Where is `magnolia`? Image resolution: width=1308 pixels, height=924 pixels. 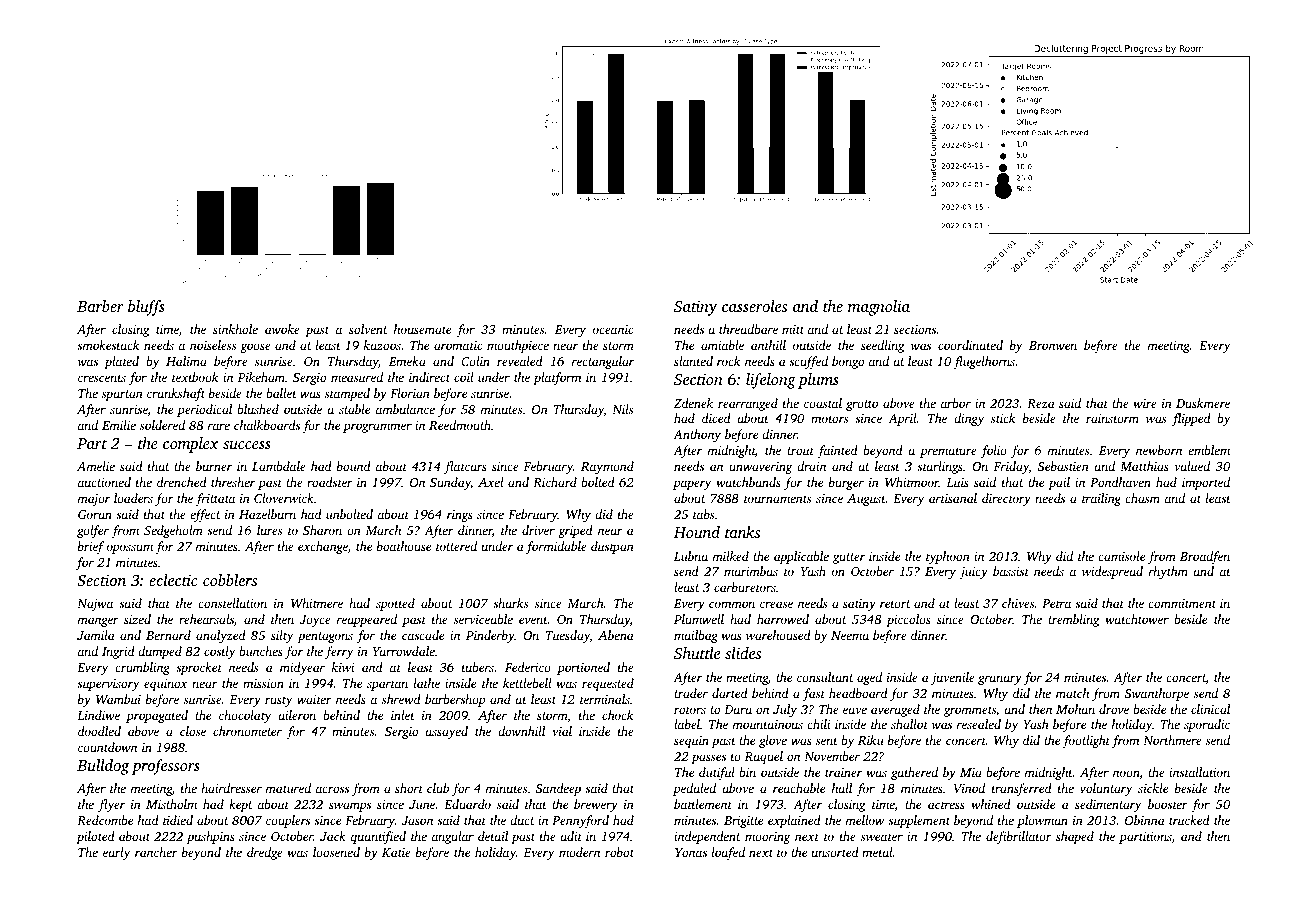 magnolia is located at coordinates (879, 308).
